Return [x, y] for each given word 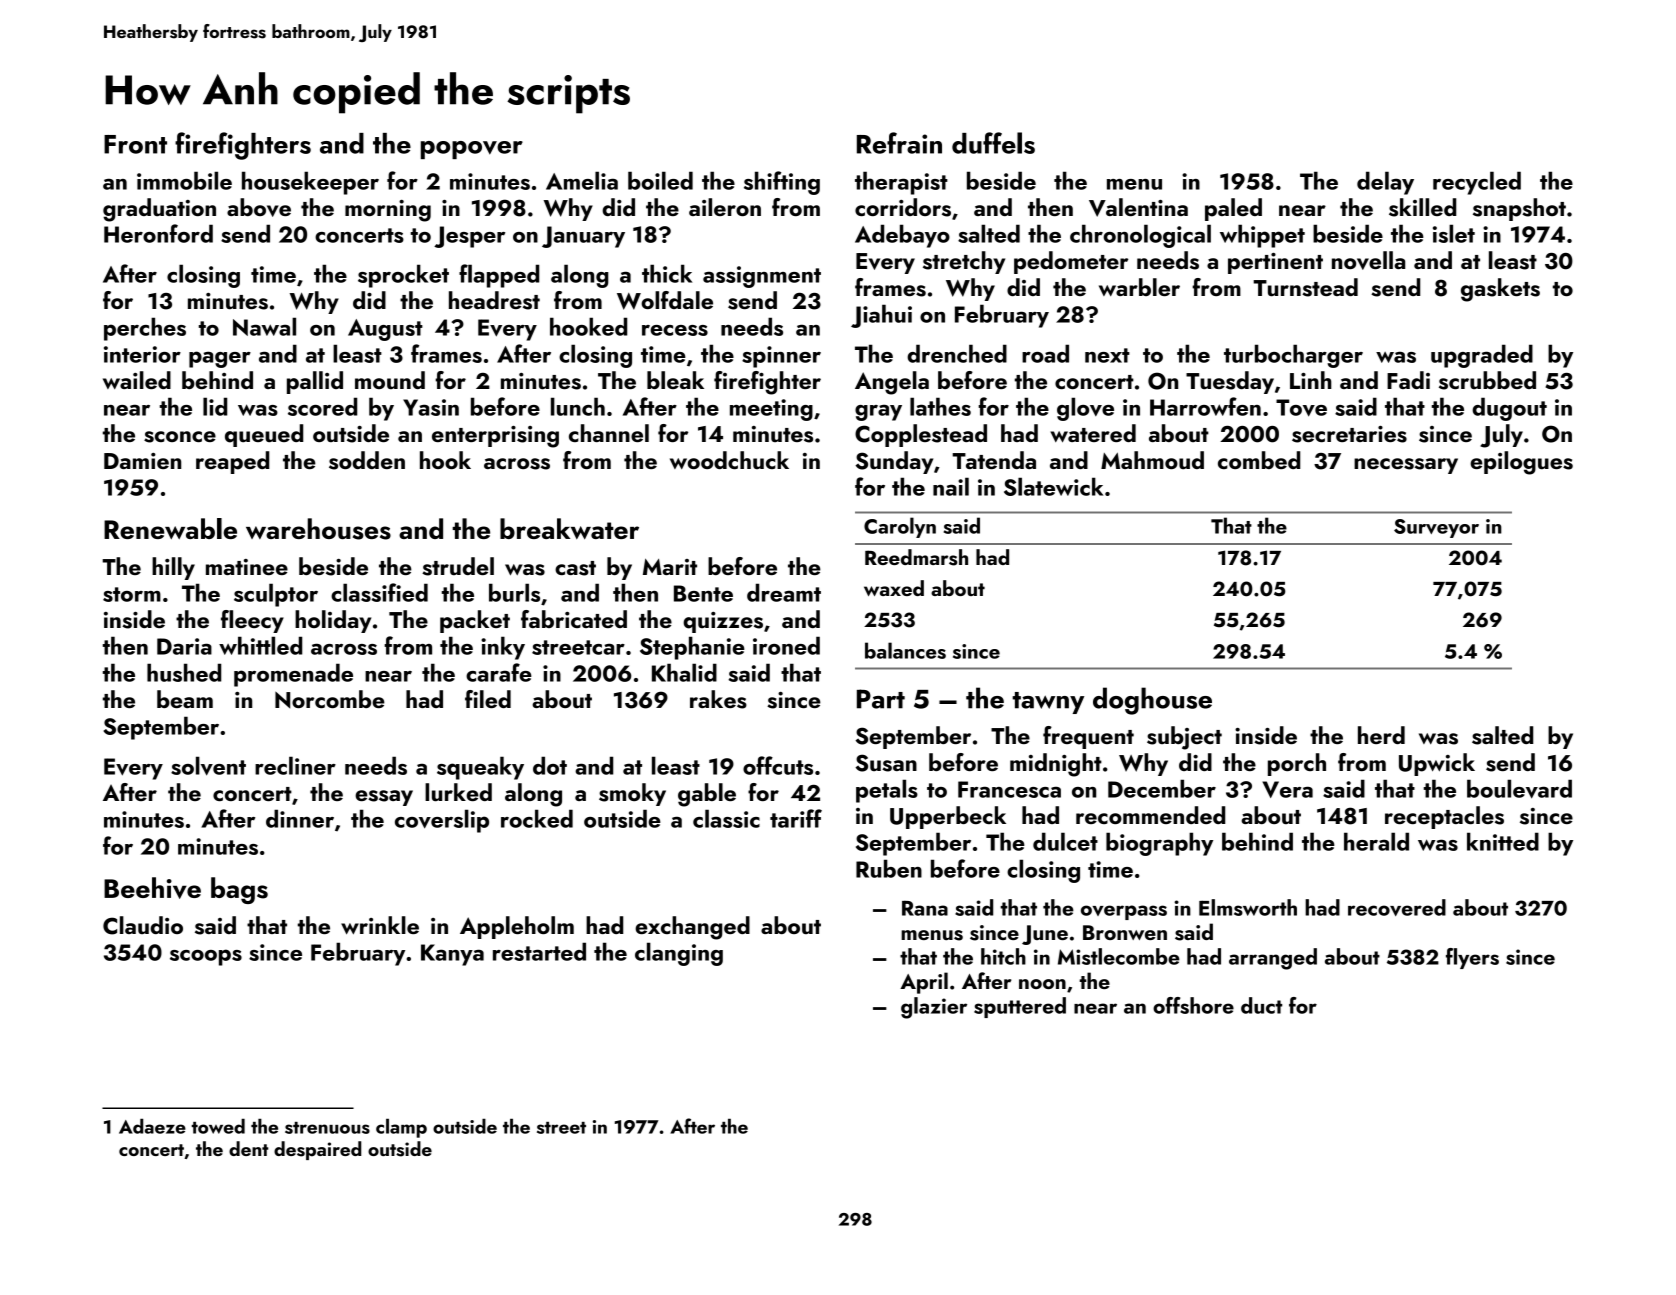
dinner [300, 818]
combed [1259, 460]
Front [135, 144]
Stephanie [692, 648]
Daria [184, 646]
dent [249, 1148]
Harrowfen [1205, 406]
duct [1261, 1005]
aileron [725, 207]
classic [726, 818]
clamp [401, 1128]
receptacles [1444, 817]
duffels [993, 143]
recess [675, 330]
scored [322, 406]
